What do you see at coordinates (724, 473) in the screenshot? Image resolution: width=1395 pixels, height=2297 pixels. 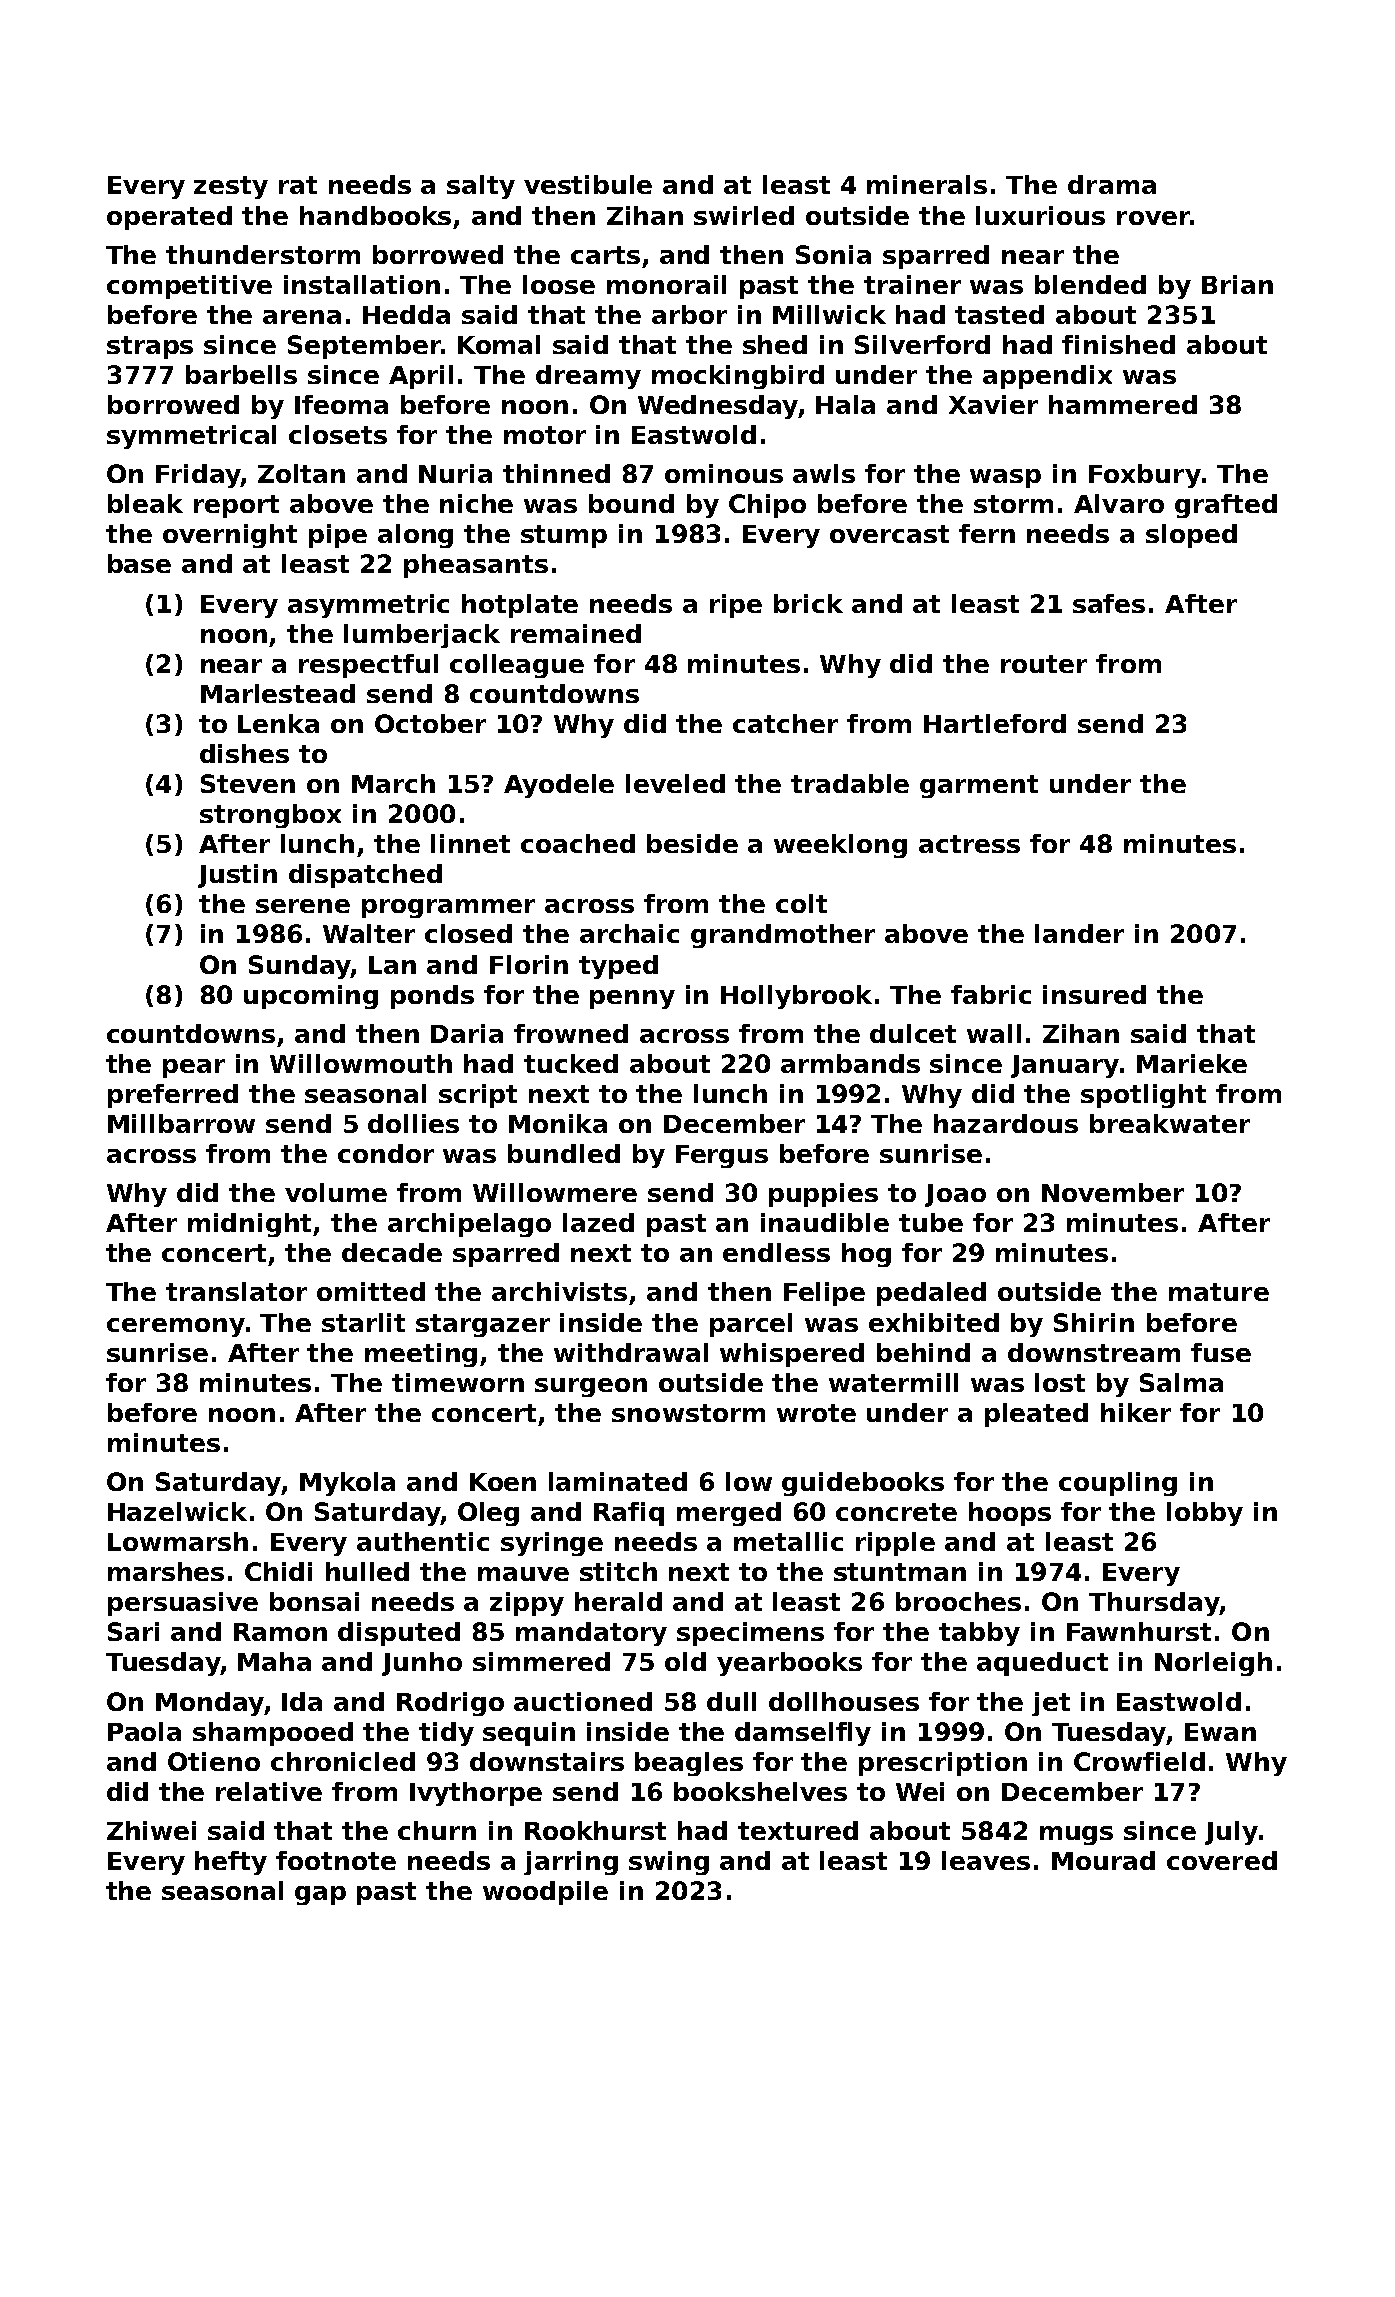 I see `ominous` at bounding box center [724, 473].
